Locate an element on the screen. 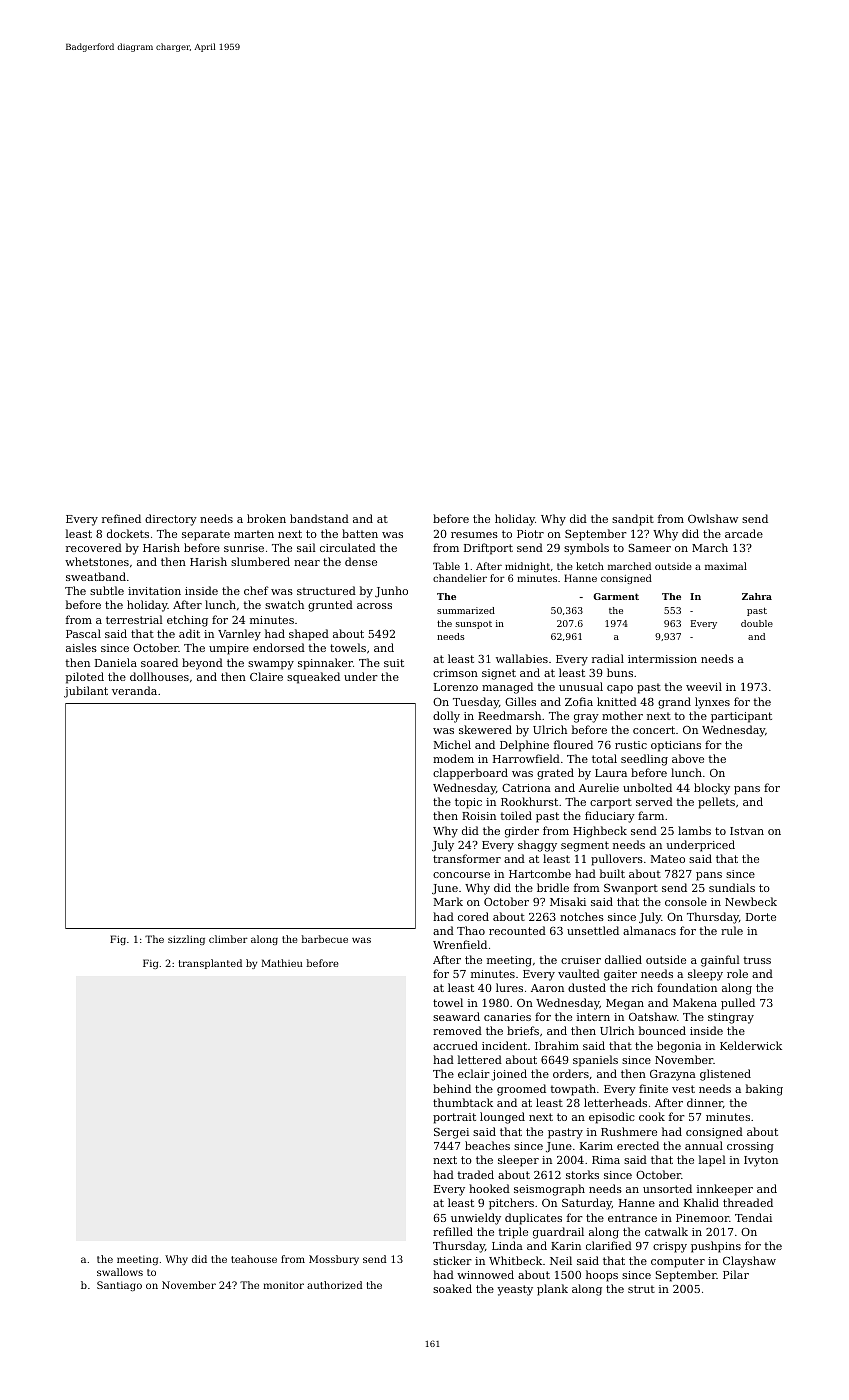 The image size is (849, 1400). traded is located at coordinates (475, 1174).
